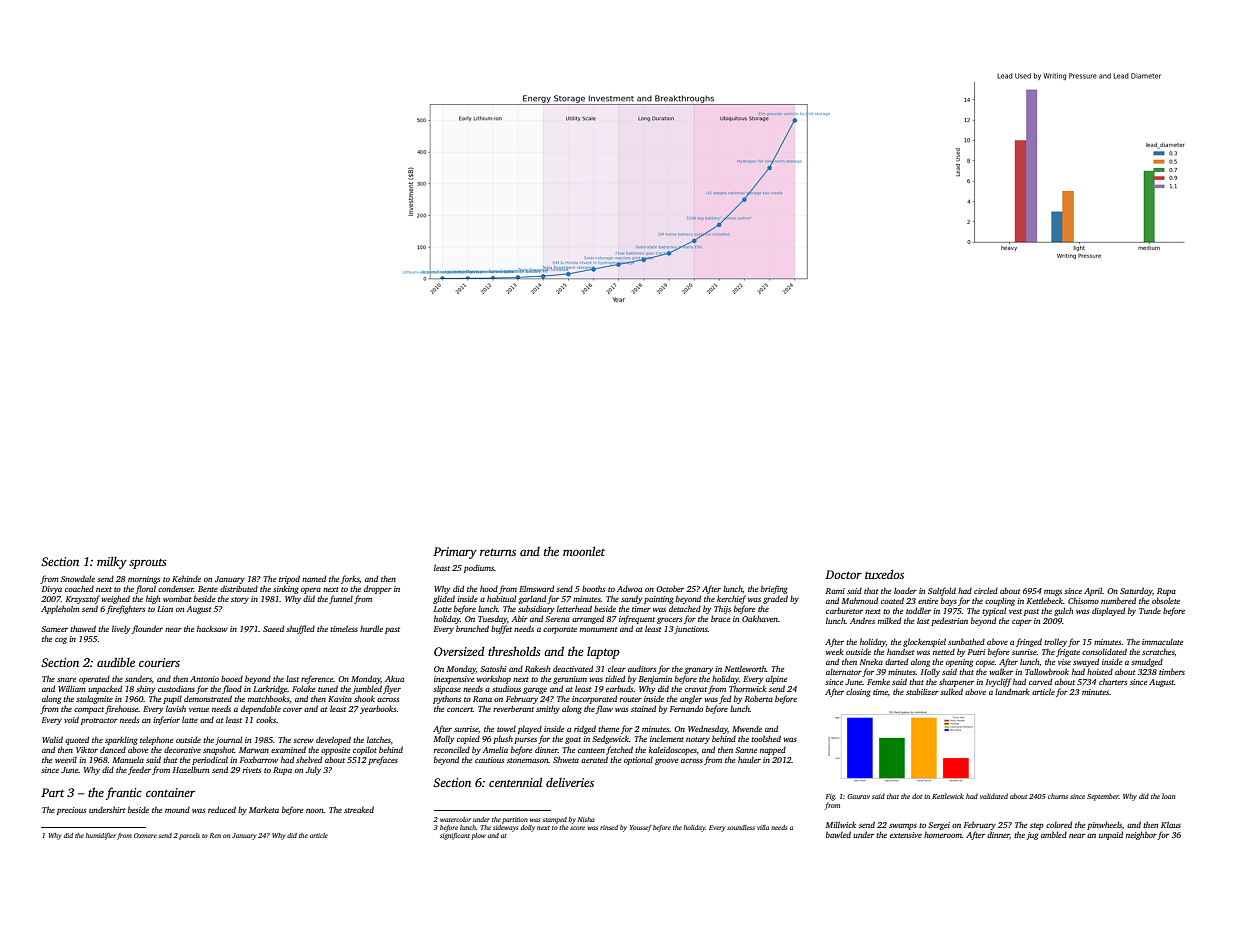  I want to click on William, so click(72, 688).
